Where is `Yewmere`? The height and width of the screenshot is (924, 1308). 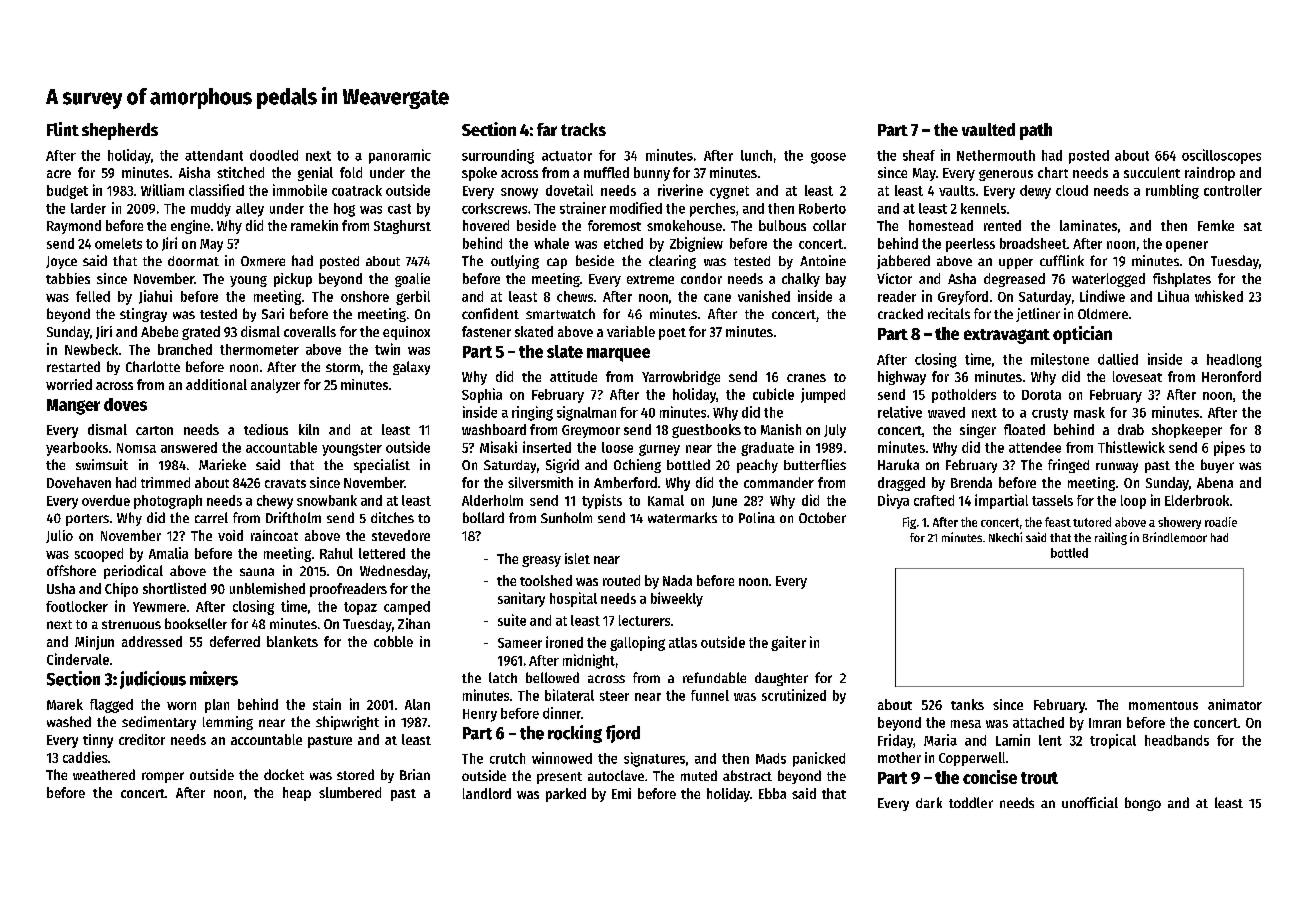
Yewmere is located at coordinates (159, 607).
